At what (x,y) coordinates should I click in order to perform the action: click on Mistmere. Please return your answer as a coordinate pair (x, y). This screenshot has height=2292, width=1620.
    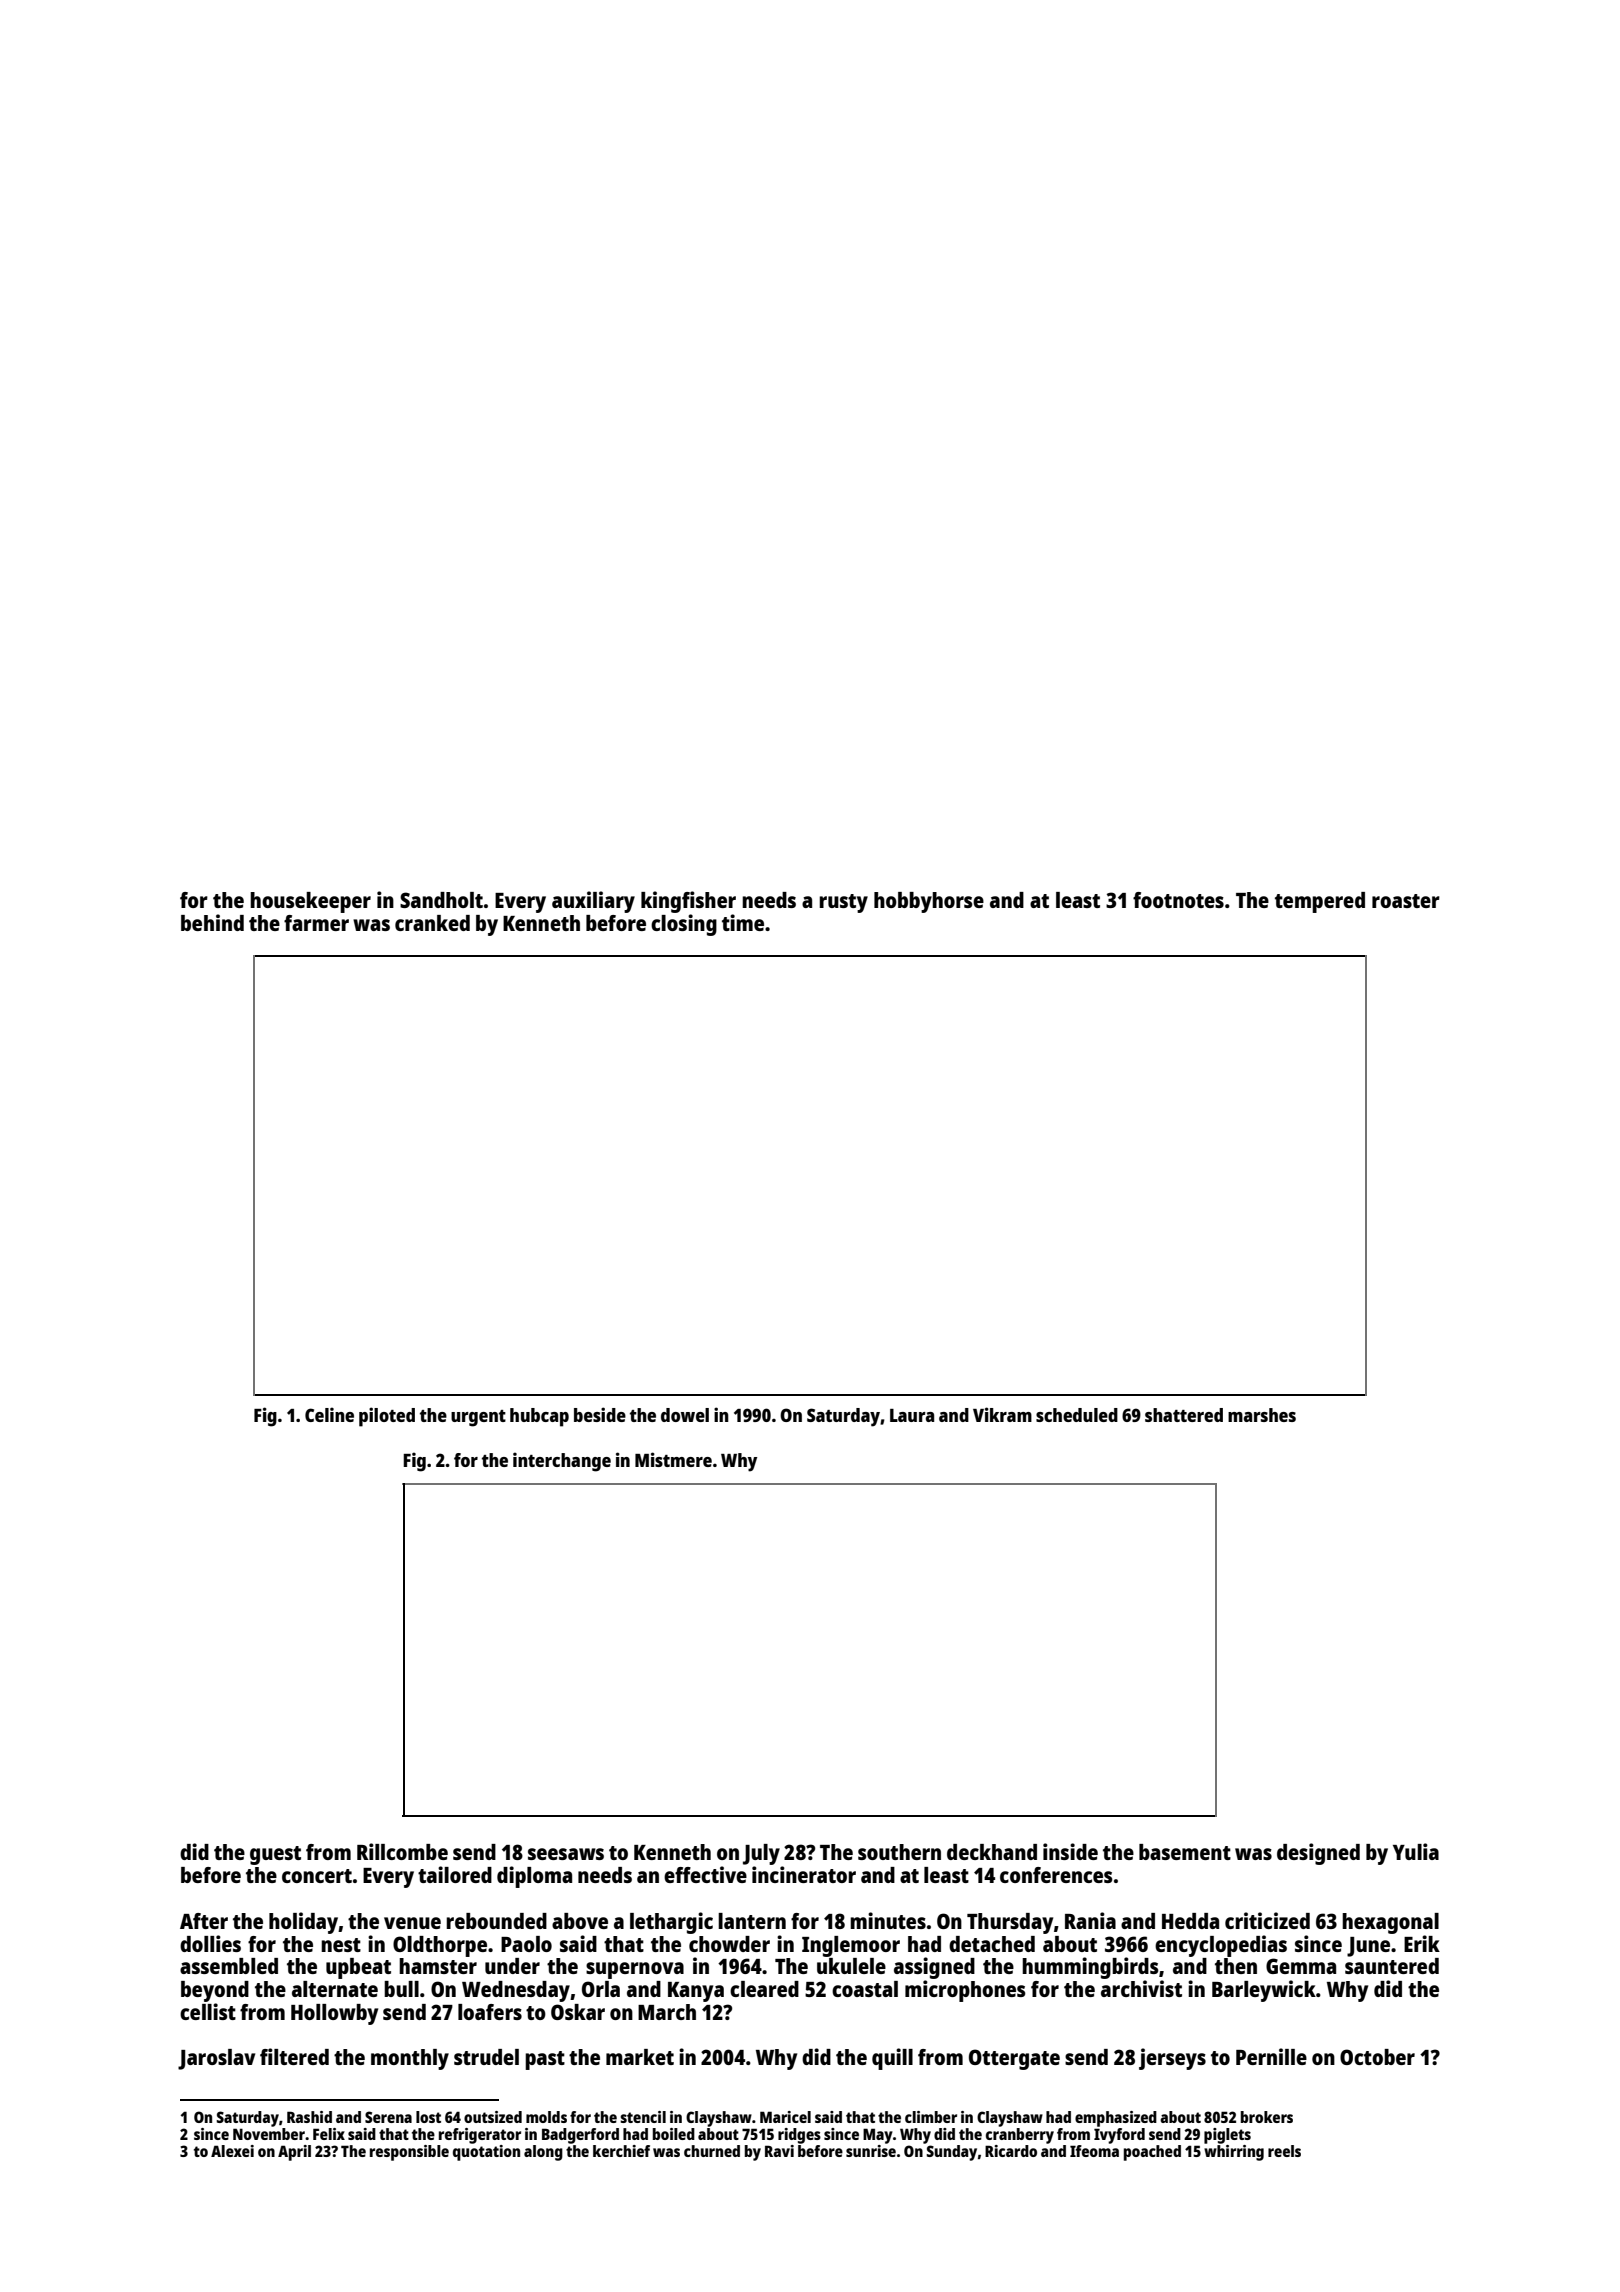
    Looking at the image, I should click on (673, 1459).
